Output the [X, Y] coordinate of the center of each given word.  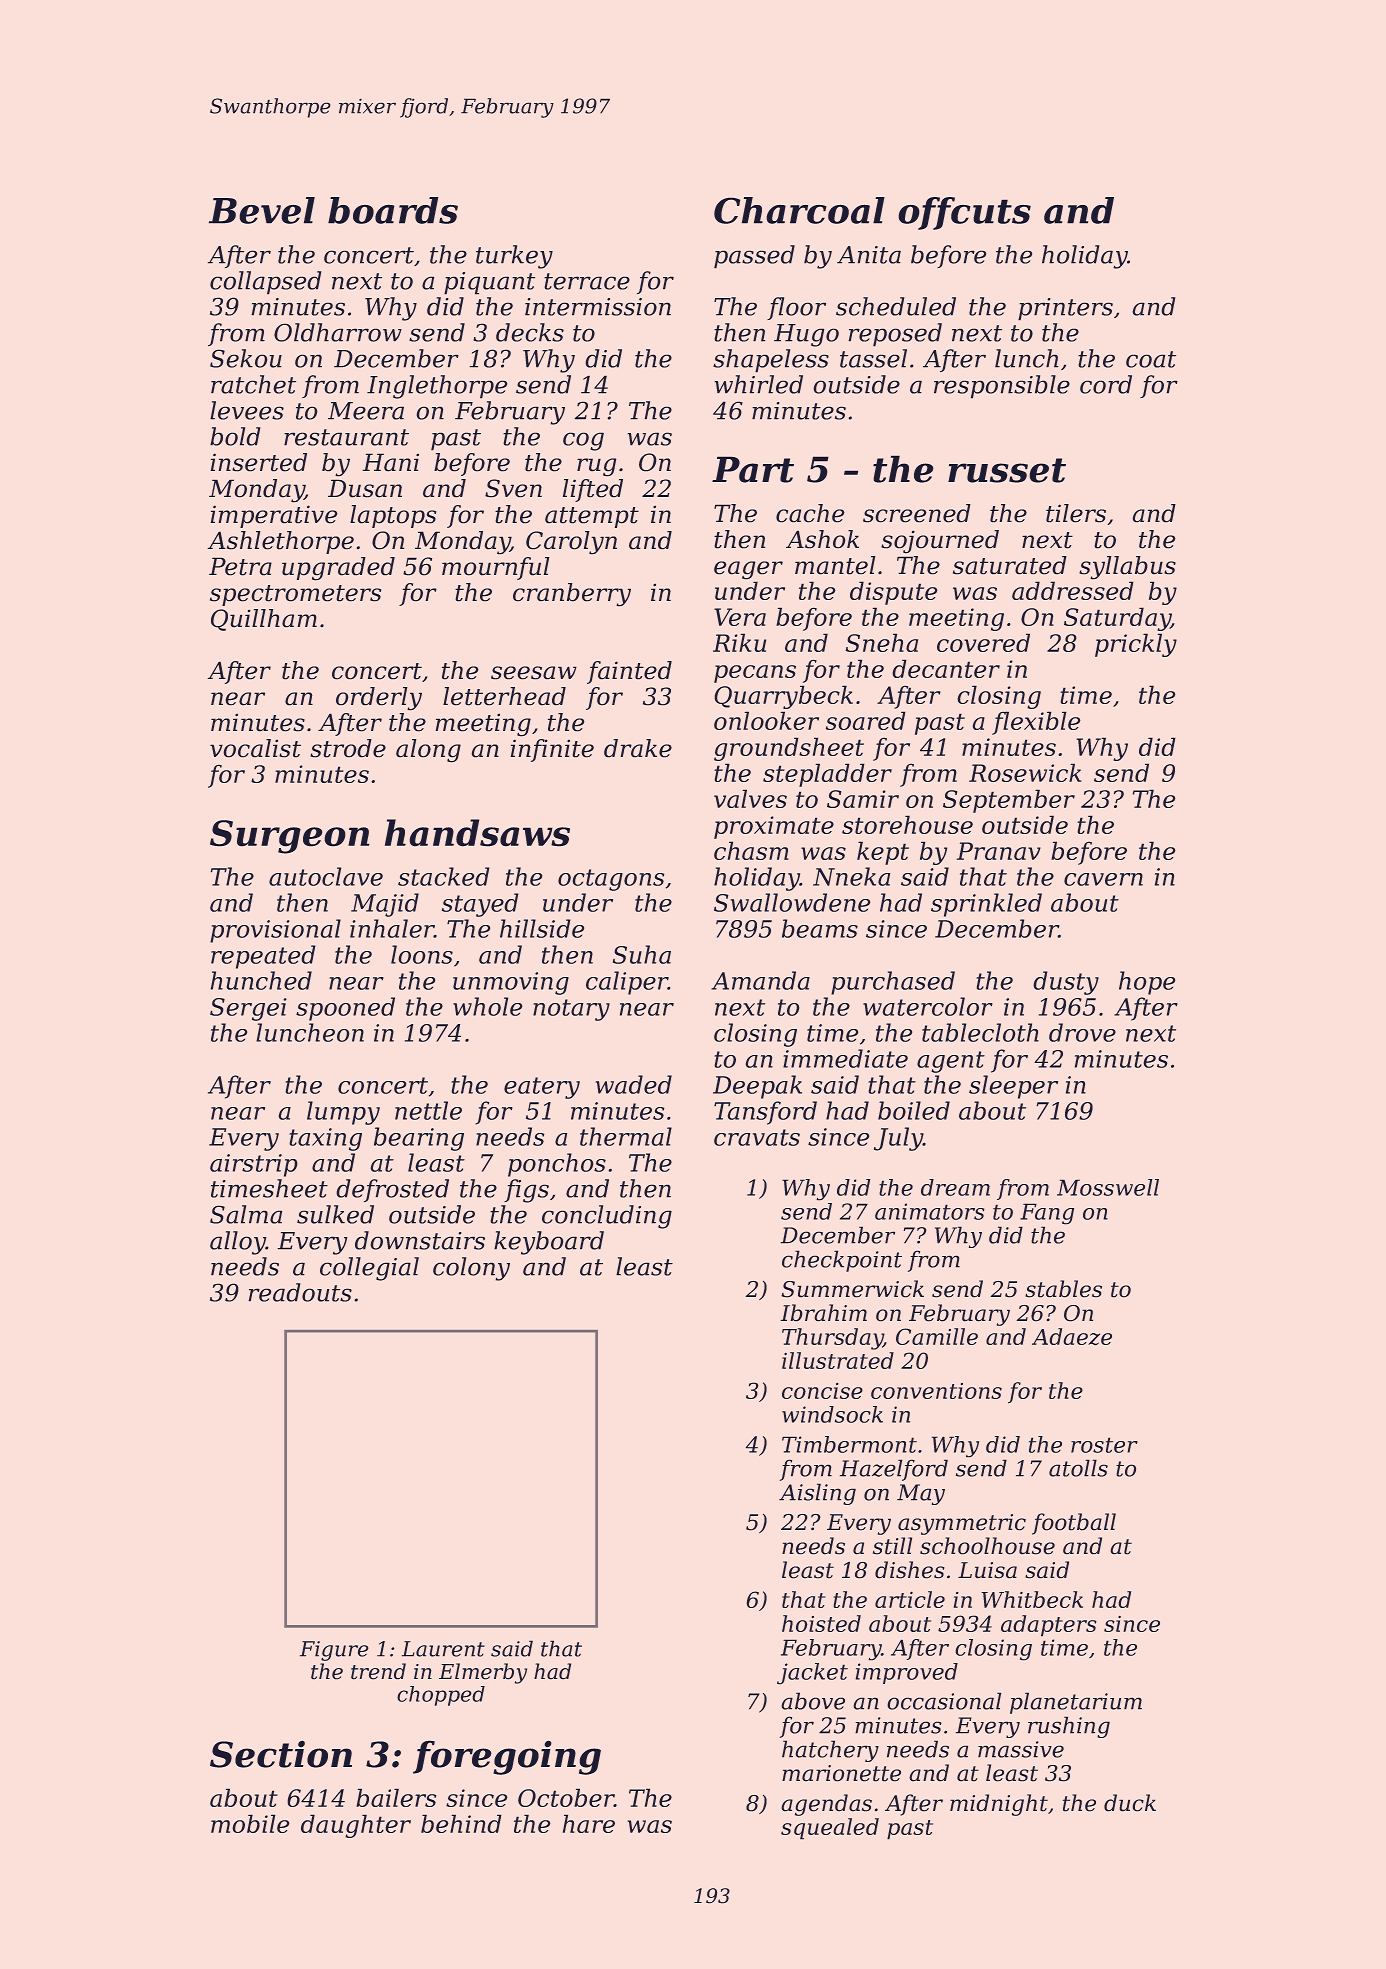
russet [1007, 470]
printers [1065, 309]
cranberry [572, 594]
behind [461, 1824]
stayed [480, 905]
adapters [1049, 1625]
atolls [1078, 1468]
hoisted [821, 1623]
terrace [587, 281]
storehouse [907, 825]
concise [822, 1391]
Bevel [262, 210]
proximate [774, 827]
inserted [259, 462]
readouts [300, 1292]
